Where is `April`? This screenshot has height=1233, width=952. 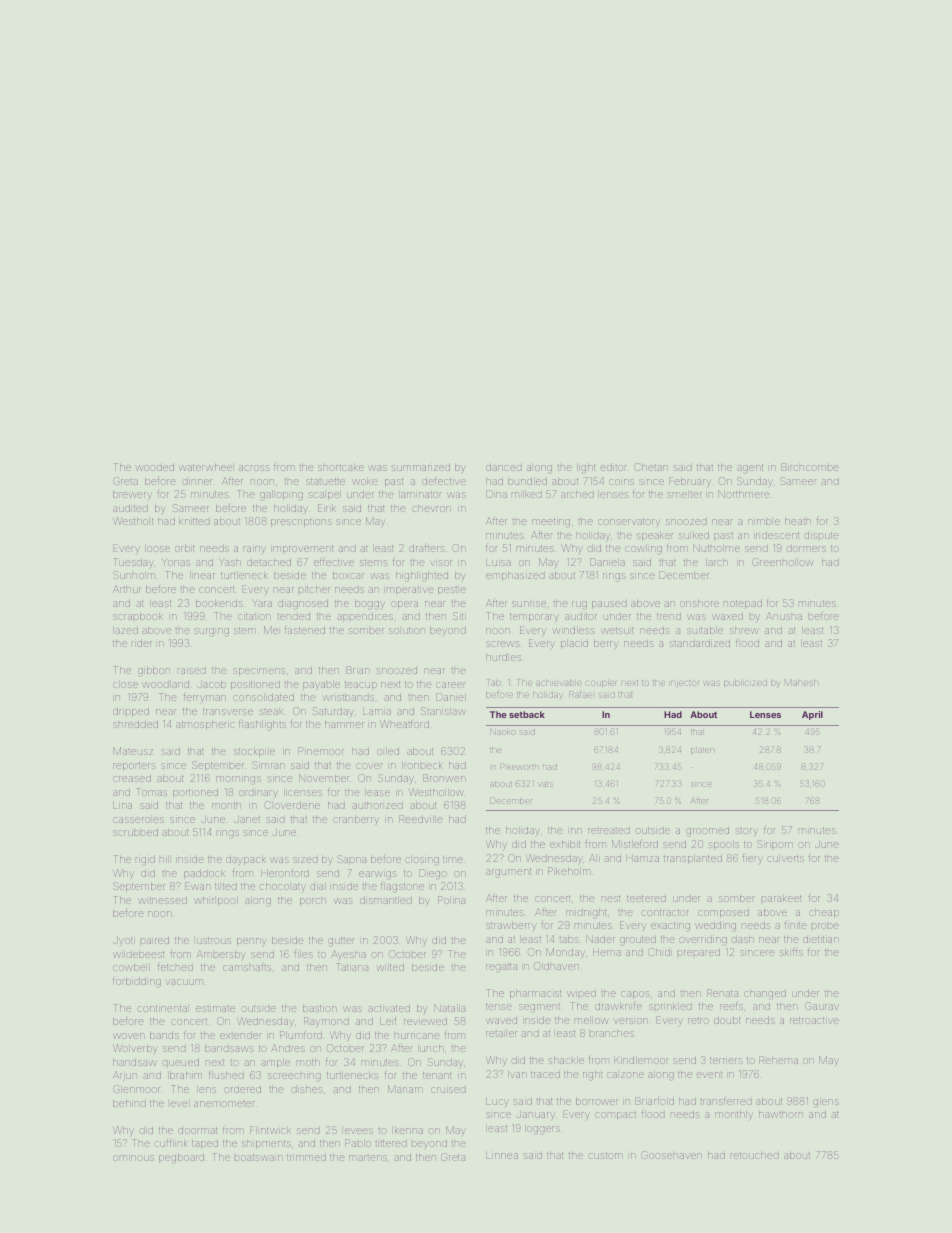 April is located at coordinates (812, 715).
